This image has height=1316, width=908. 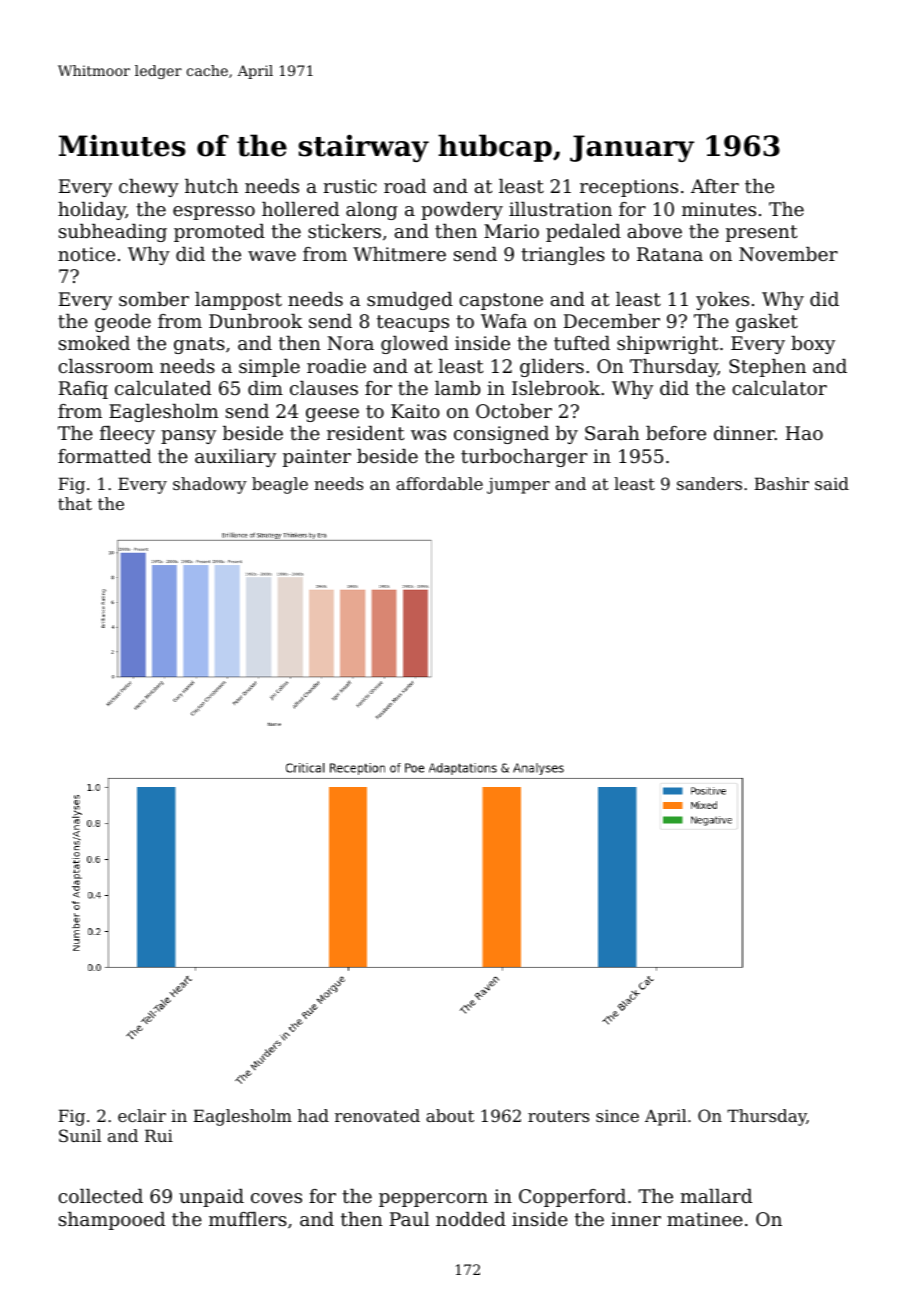 What do you see at coordinates (280, 485) in the image?
I see `beagle` at bounding box center [280, 485].
